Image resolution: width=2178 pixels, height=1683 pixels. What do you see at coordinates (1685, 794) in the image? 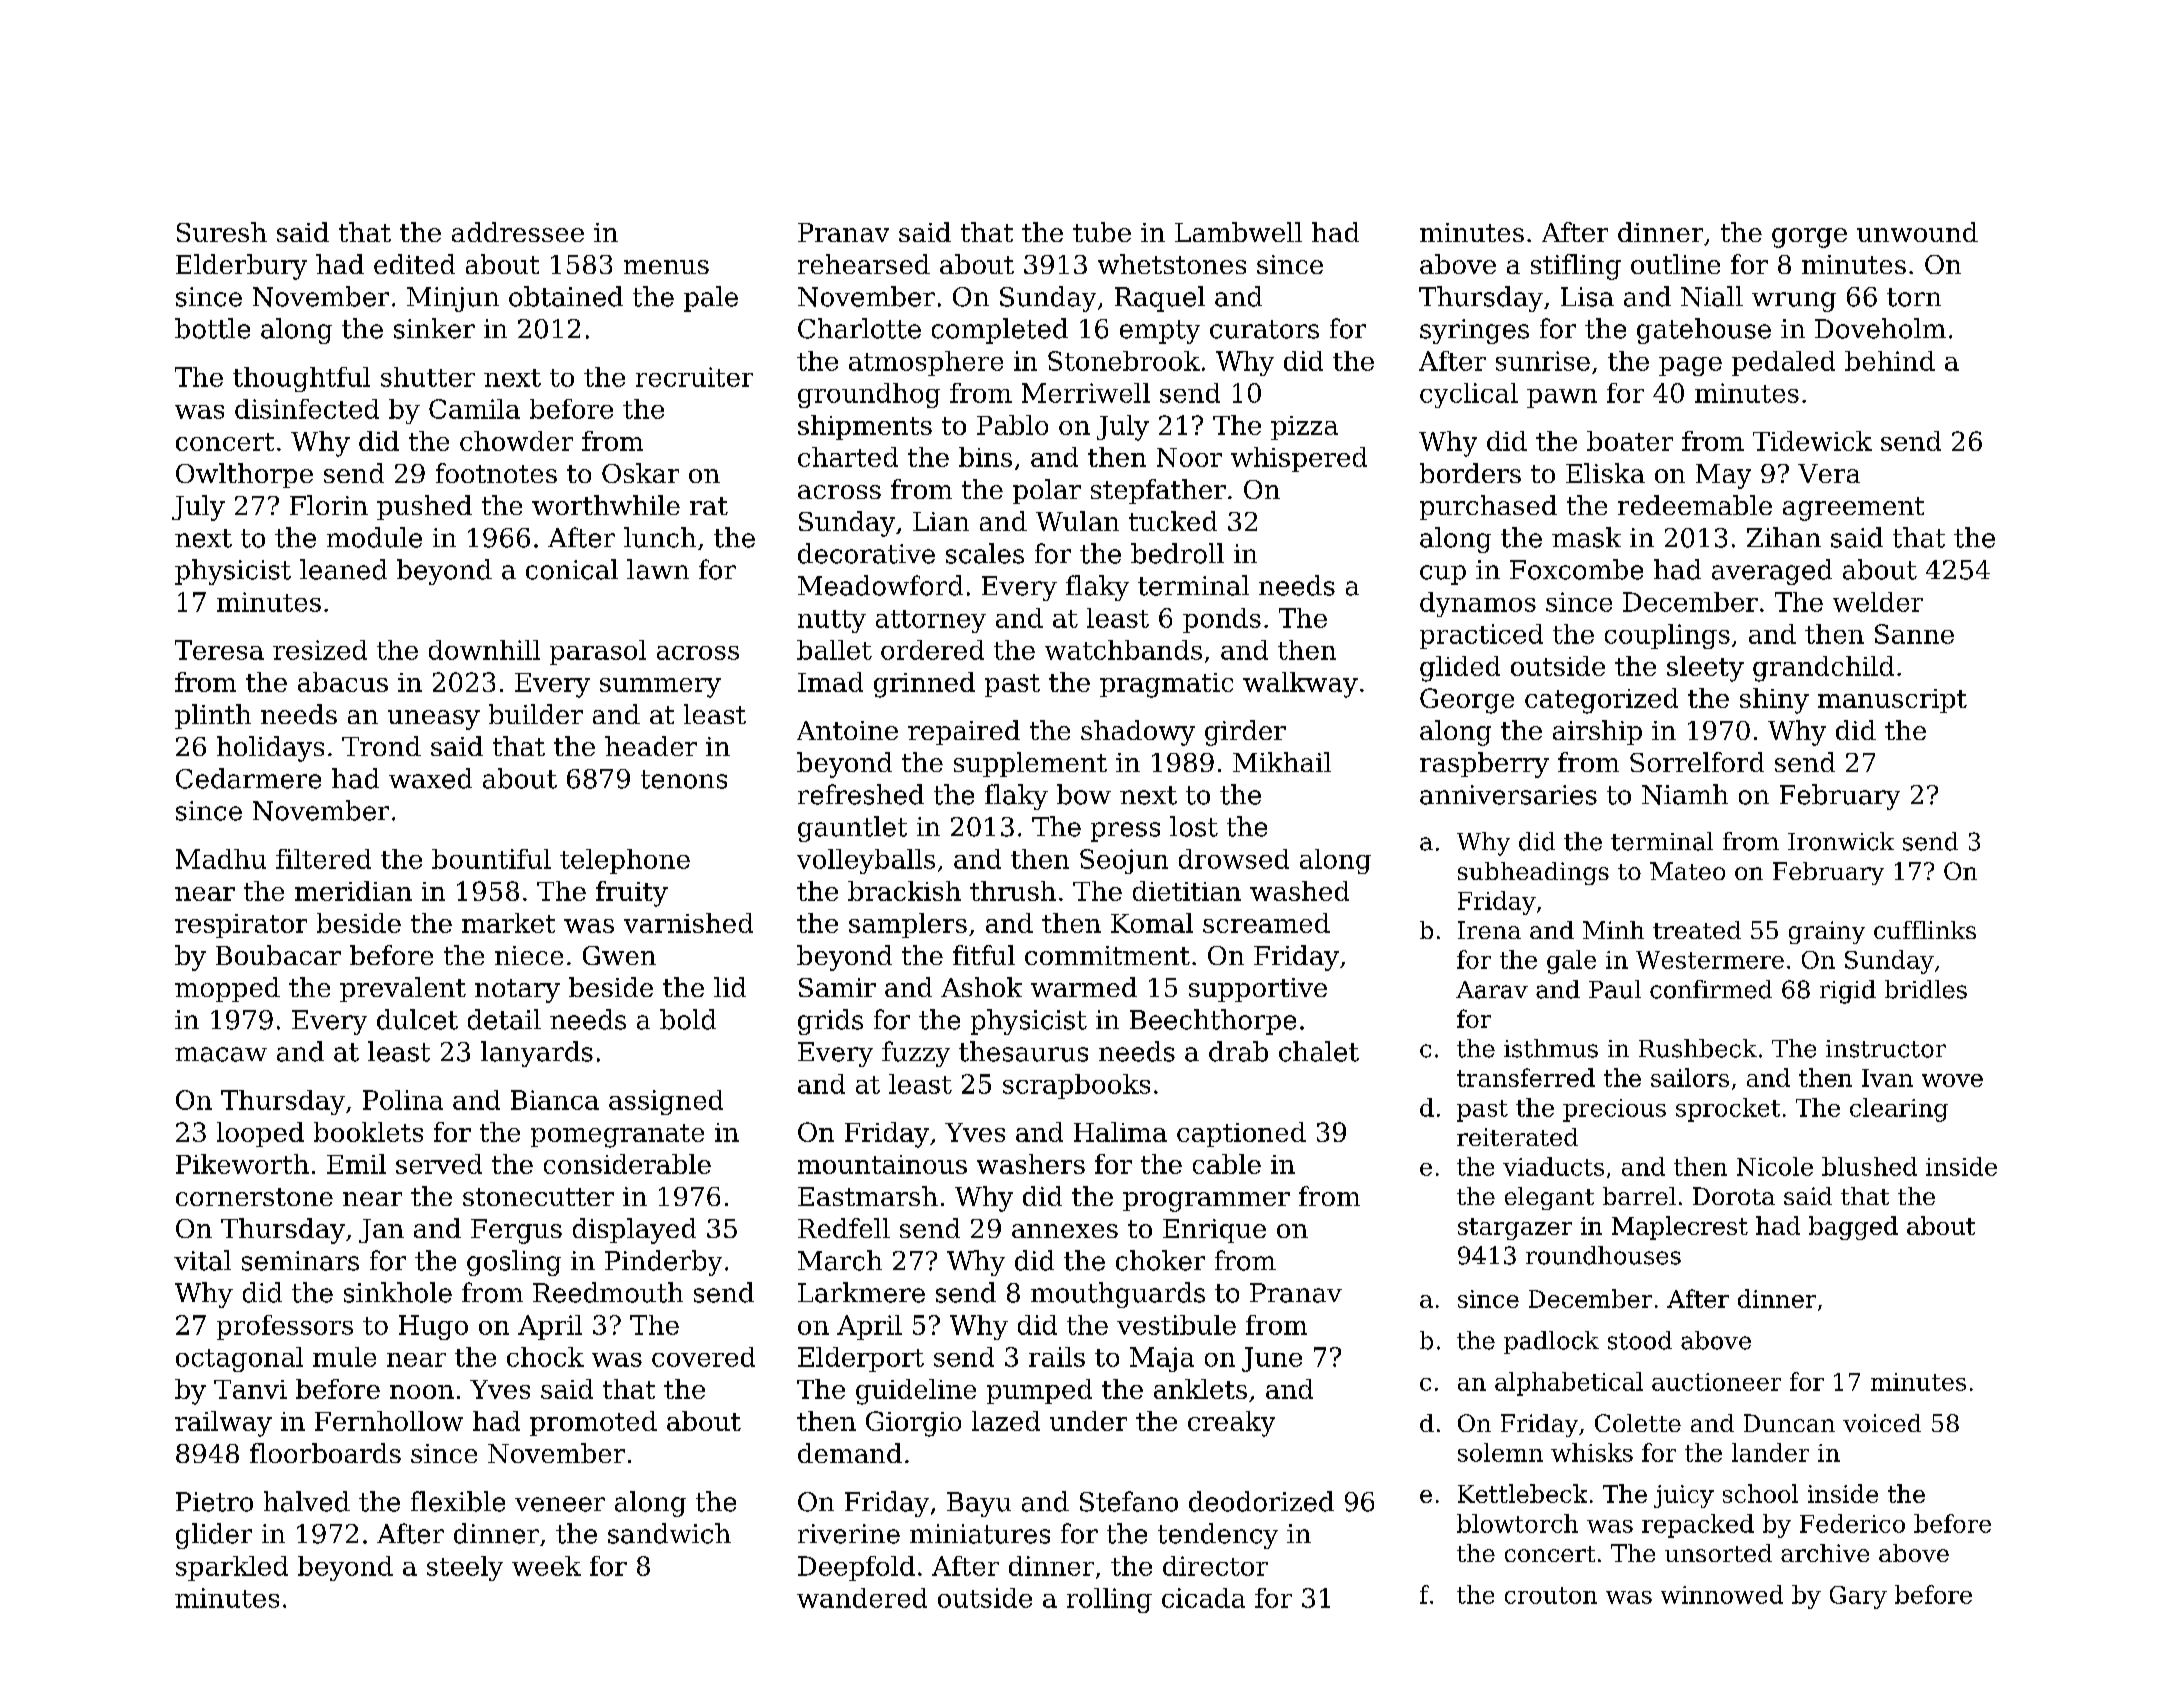
I see `Niamh` at bounding box center [1685, 794].
